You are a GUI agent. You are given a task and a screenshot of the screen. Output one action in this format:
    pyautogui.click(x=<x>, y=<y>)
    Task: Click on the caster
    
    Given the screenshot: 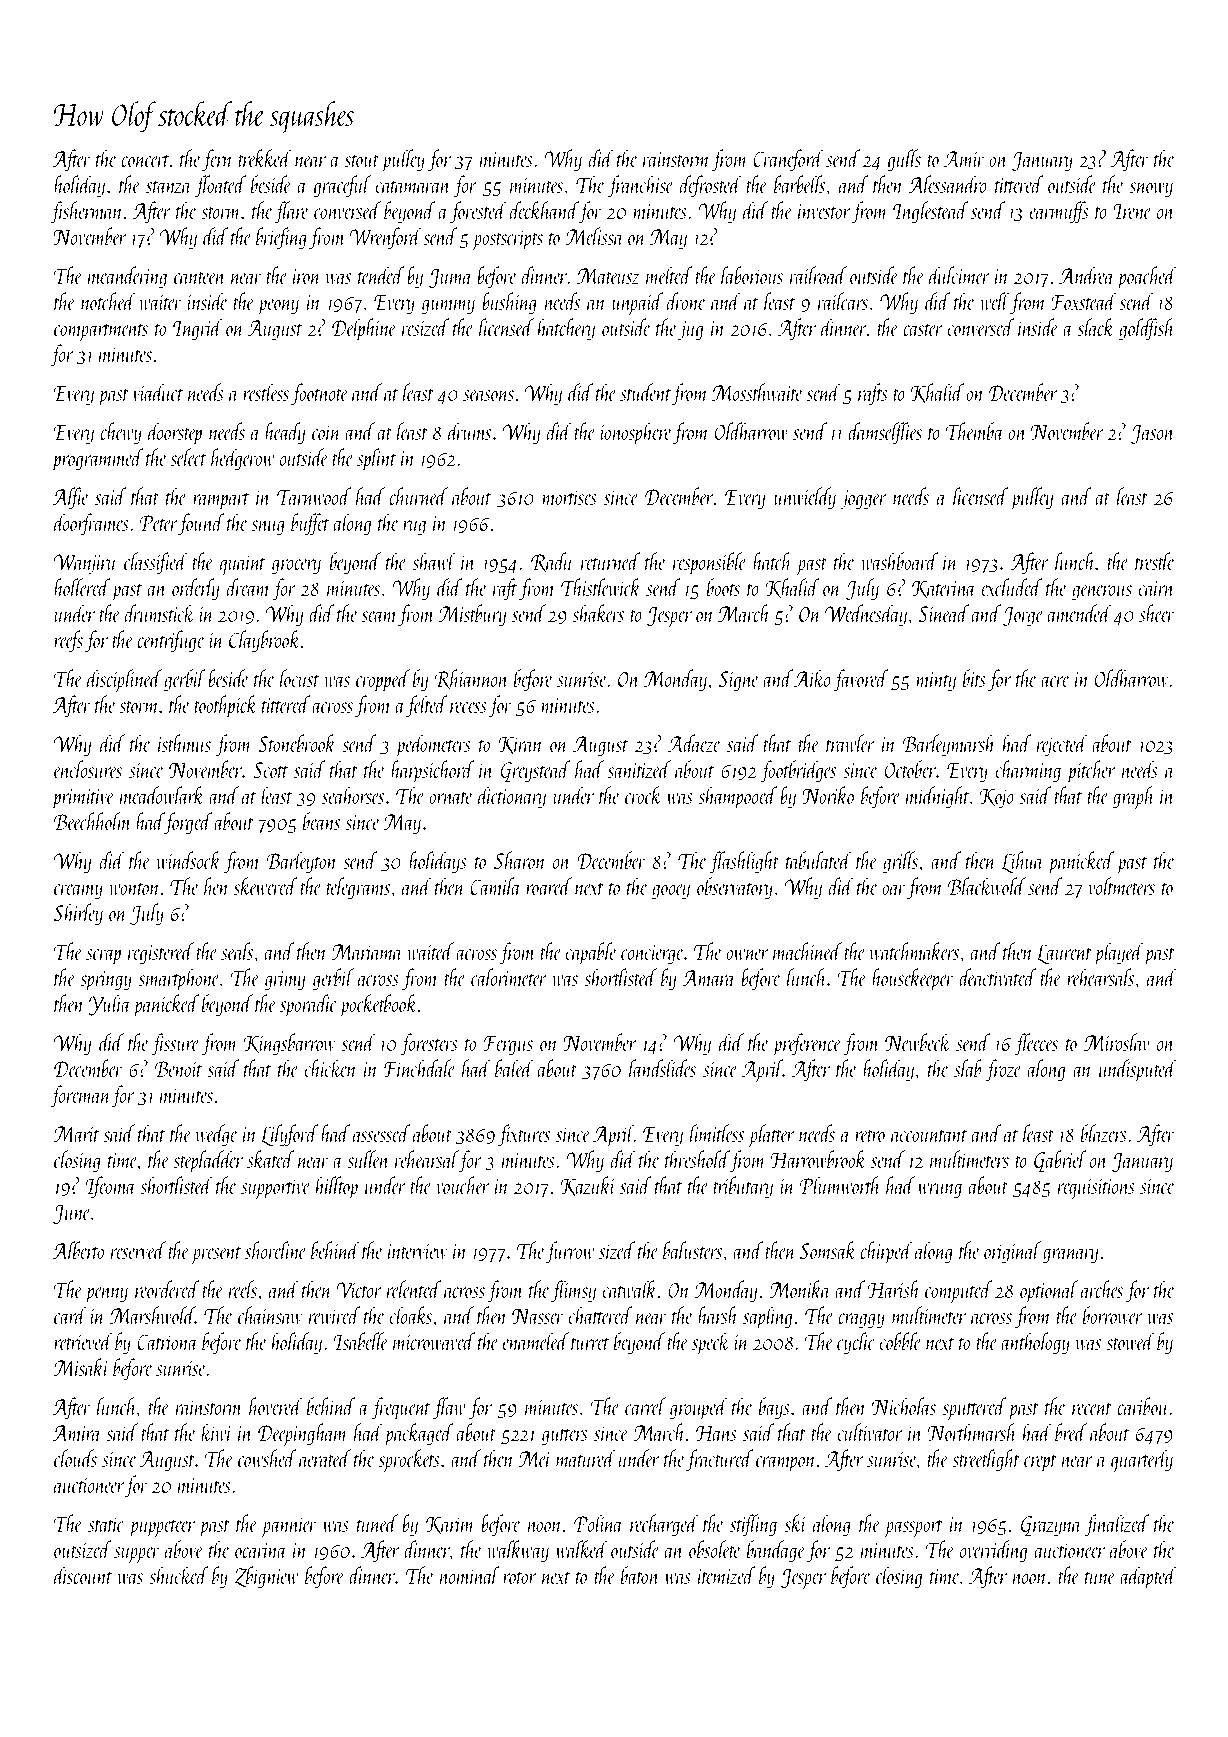 What is the action you would take?
    pyautogui.click(x=923, y=330)
